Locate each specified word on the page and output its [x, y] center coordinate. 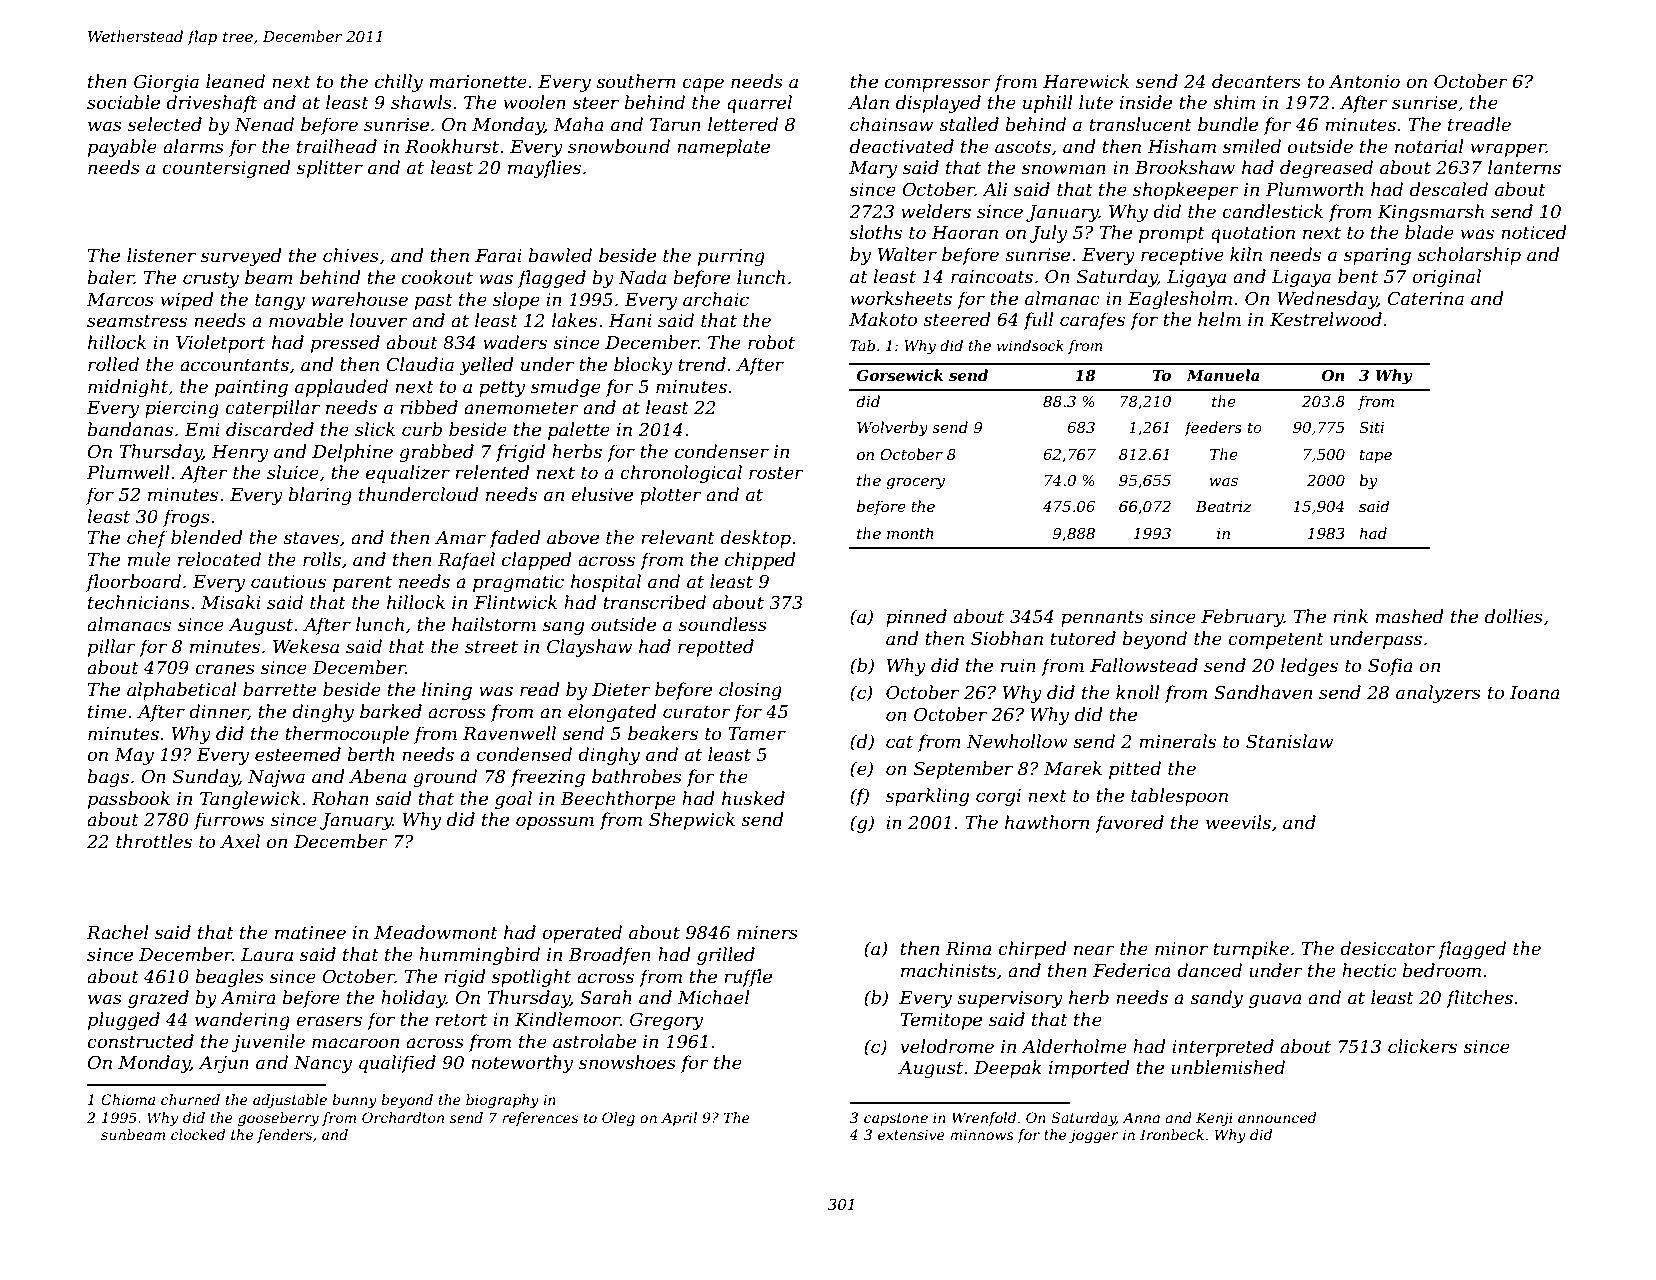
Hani [630, 320]
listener [161, 255]
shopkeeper [1186, 191]
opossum [555, 823]
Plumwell [127, 472]
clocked [198, 1134]
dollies [1514, 616]
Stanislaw [1289, 741]
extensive [911, 1134]
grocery [915, 484]
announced [1277, 1117]
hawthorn [1047, 822]
